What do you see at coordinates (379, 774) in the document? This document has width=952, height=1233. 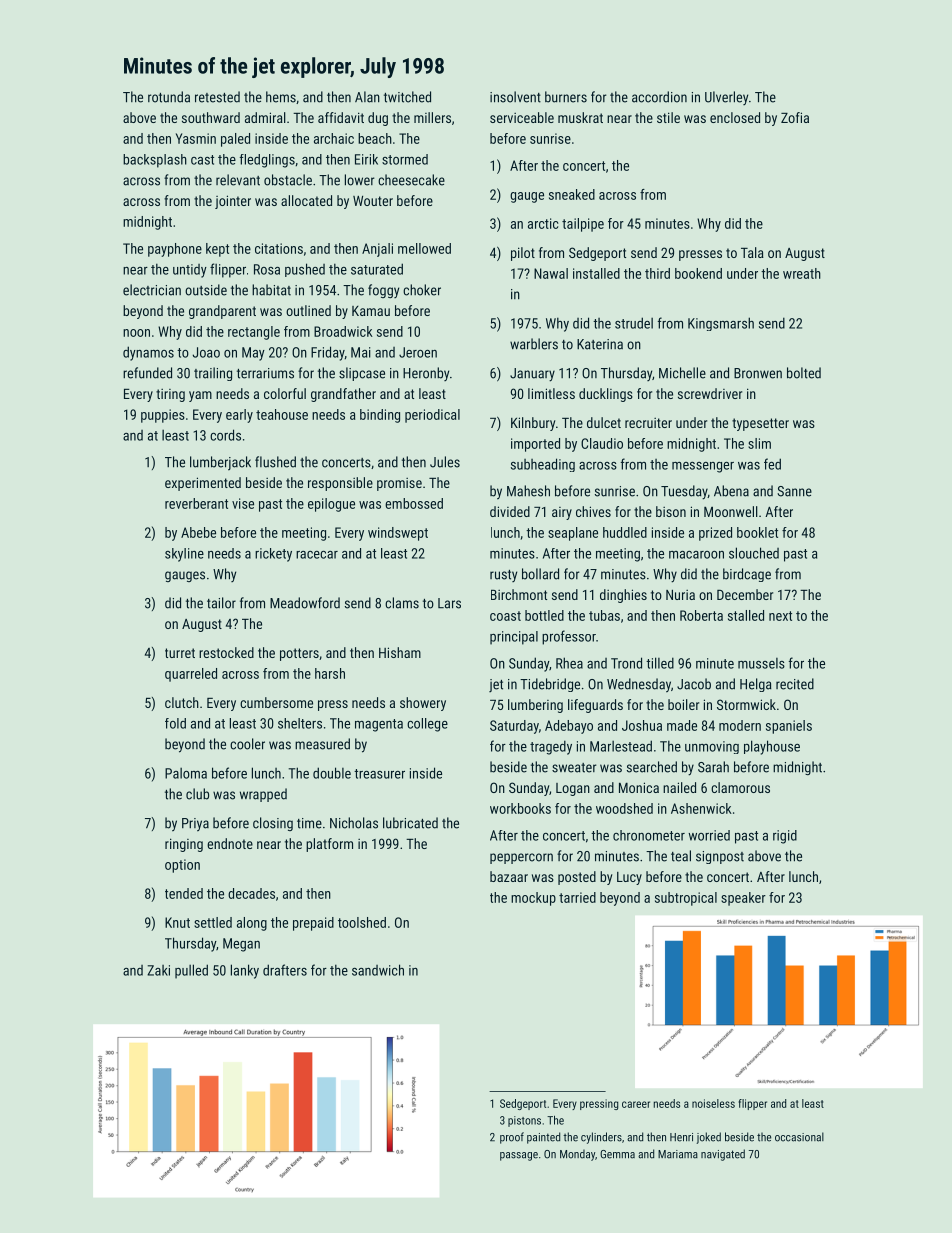 I see `treasurer` at bounding box center [379, 774].
